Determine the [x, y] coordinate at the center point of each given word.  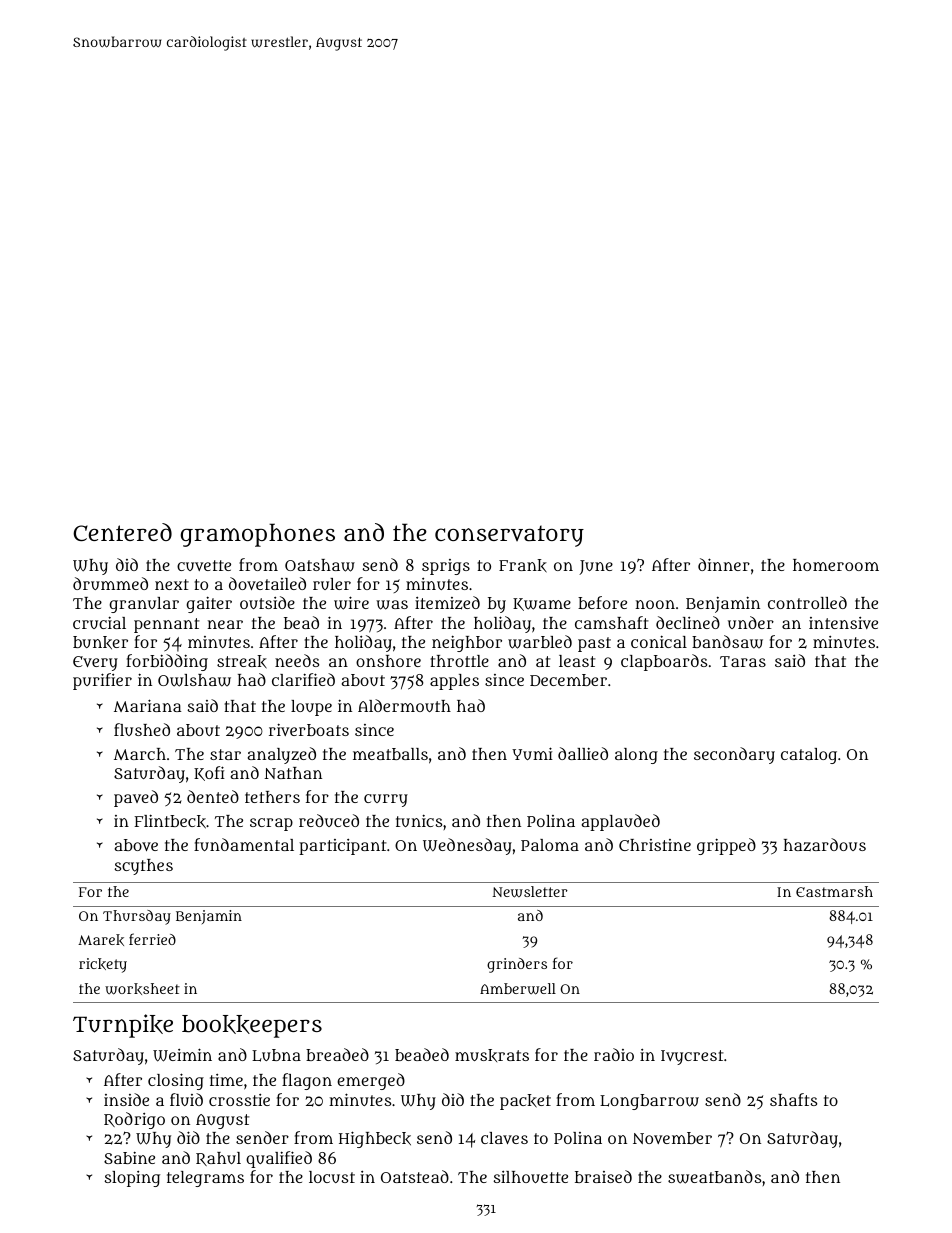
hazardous [824, 844]
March [140, 754]
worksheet [142, 989]
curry [386, 800]
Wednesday [467, 846]
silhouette [531, 1177]
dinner [724, 564]
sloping [132, 1179]
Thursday [137, 917]
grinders [517, 965]
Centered [122, 532]
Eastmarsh [834, 891]
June [596, 567]
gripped [726, 846]
